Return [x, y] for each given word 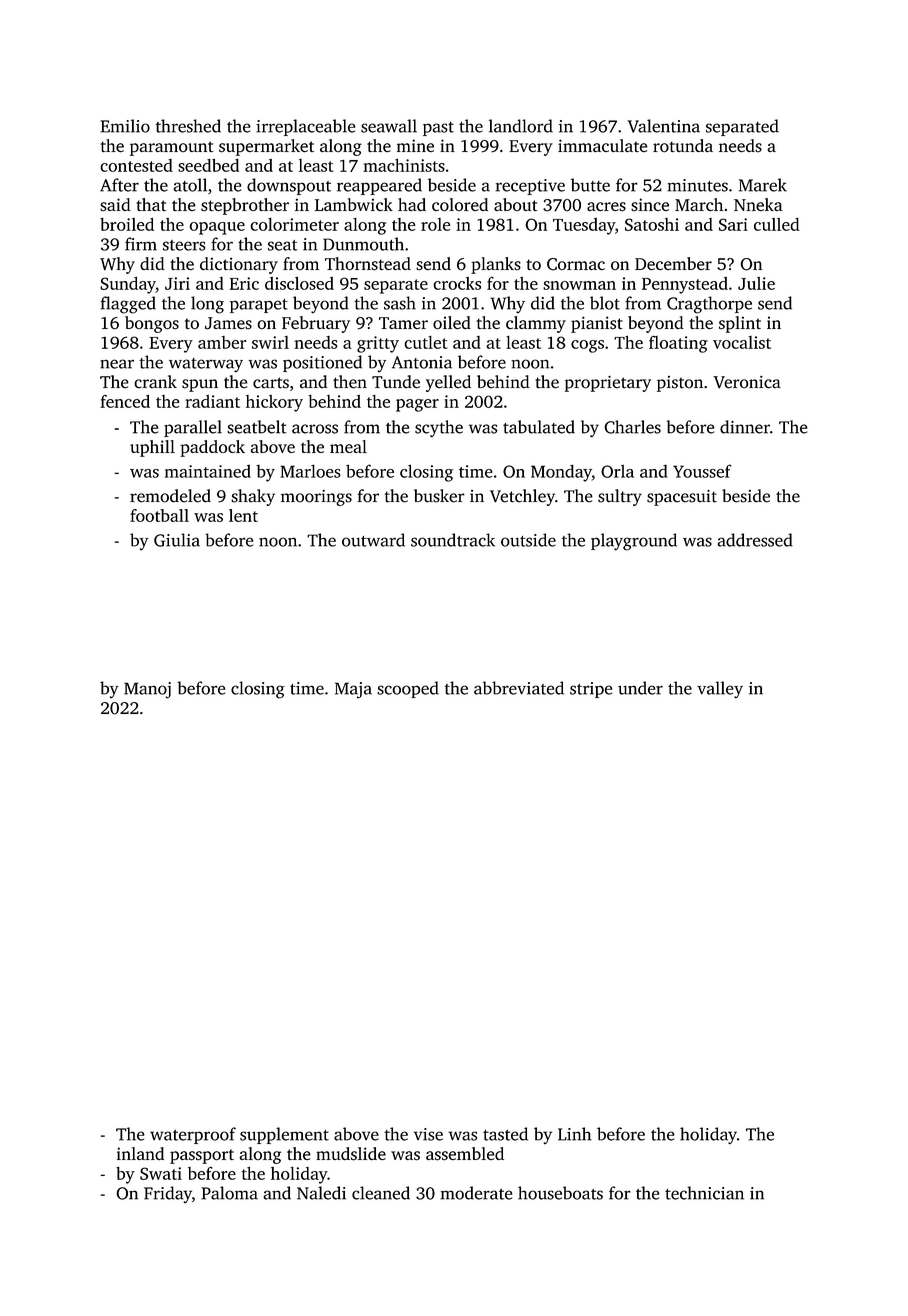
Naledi [321, 1193]
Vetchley [522, 497]
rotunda [683, 146]
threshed [188, 126]
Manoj [147, 690]
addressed [755, 540]
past [438, 129]
